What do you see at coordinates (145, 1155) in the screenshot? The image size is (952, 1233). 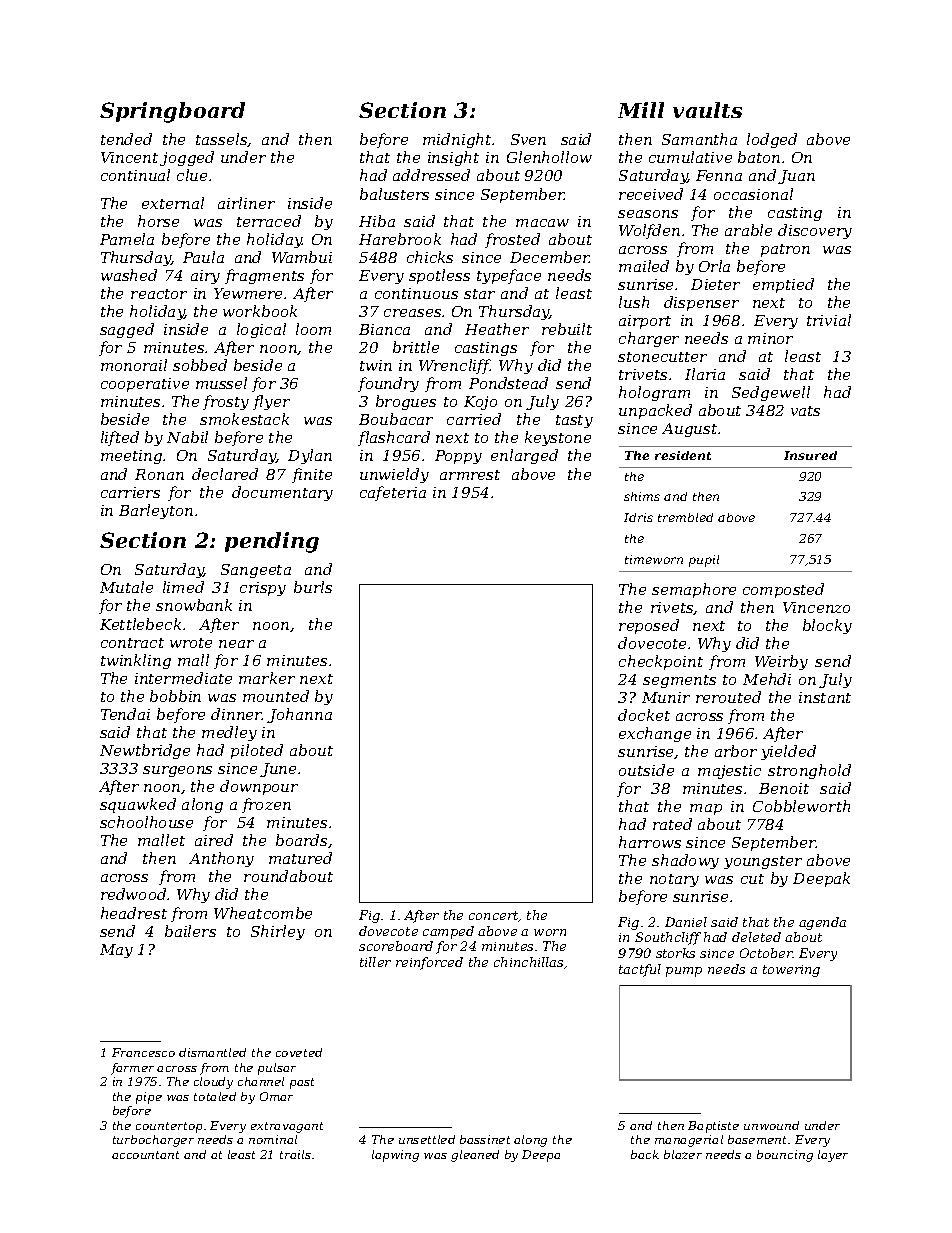 I see `accountant` at bounding box center [145, 1155].
